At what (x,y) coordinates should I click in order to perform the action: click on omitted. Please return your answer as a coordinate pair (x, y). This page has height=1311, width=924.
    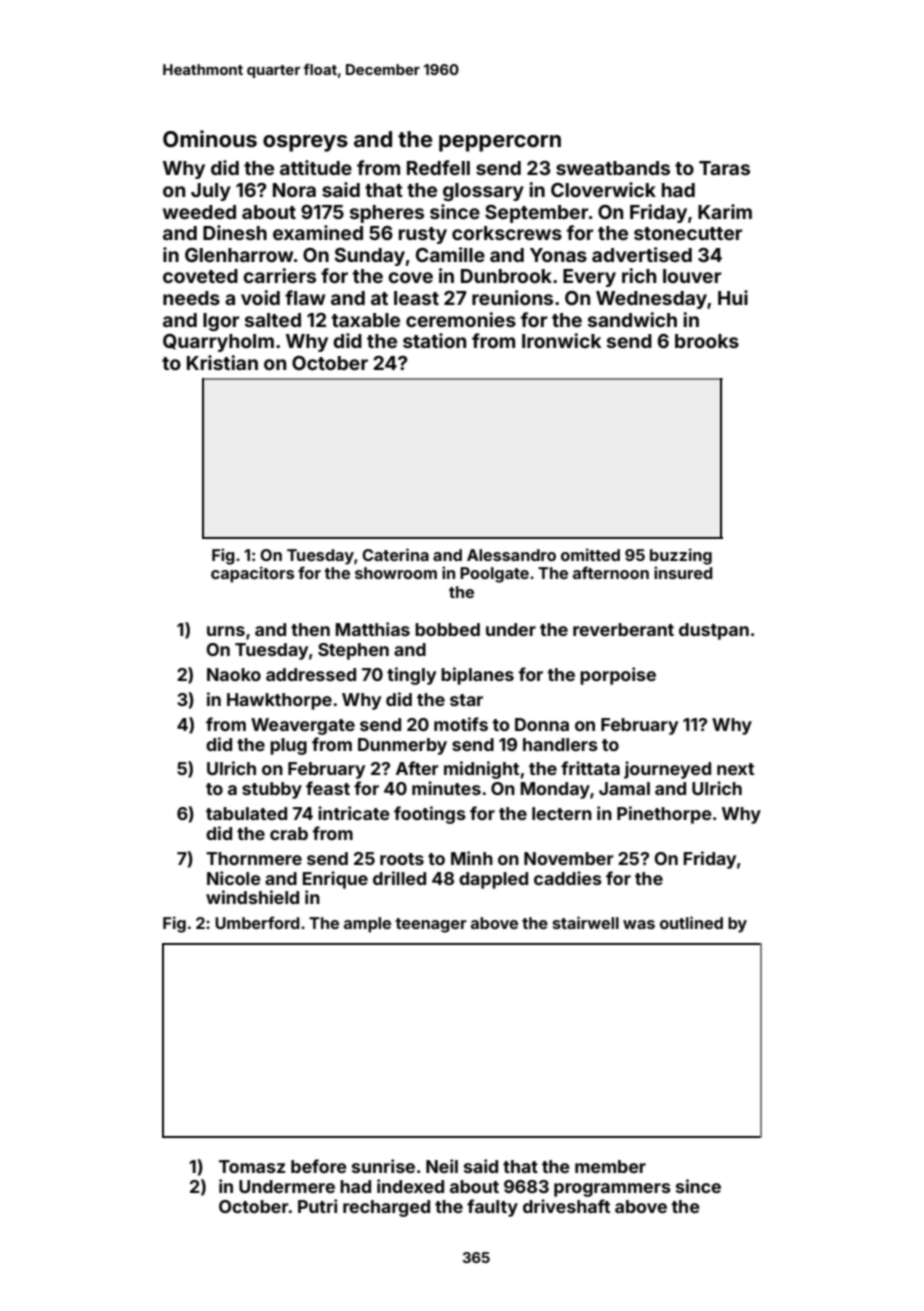
    Looking at the image, I should click on (590, 554).
